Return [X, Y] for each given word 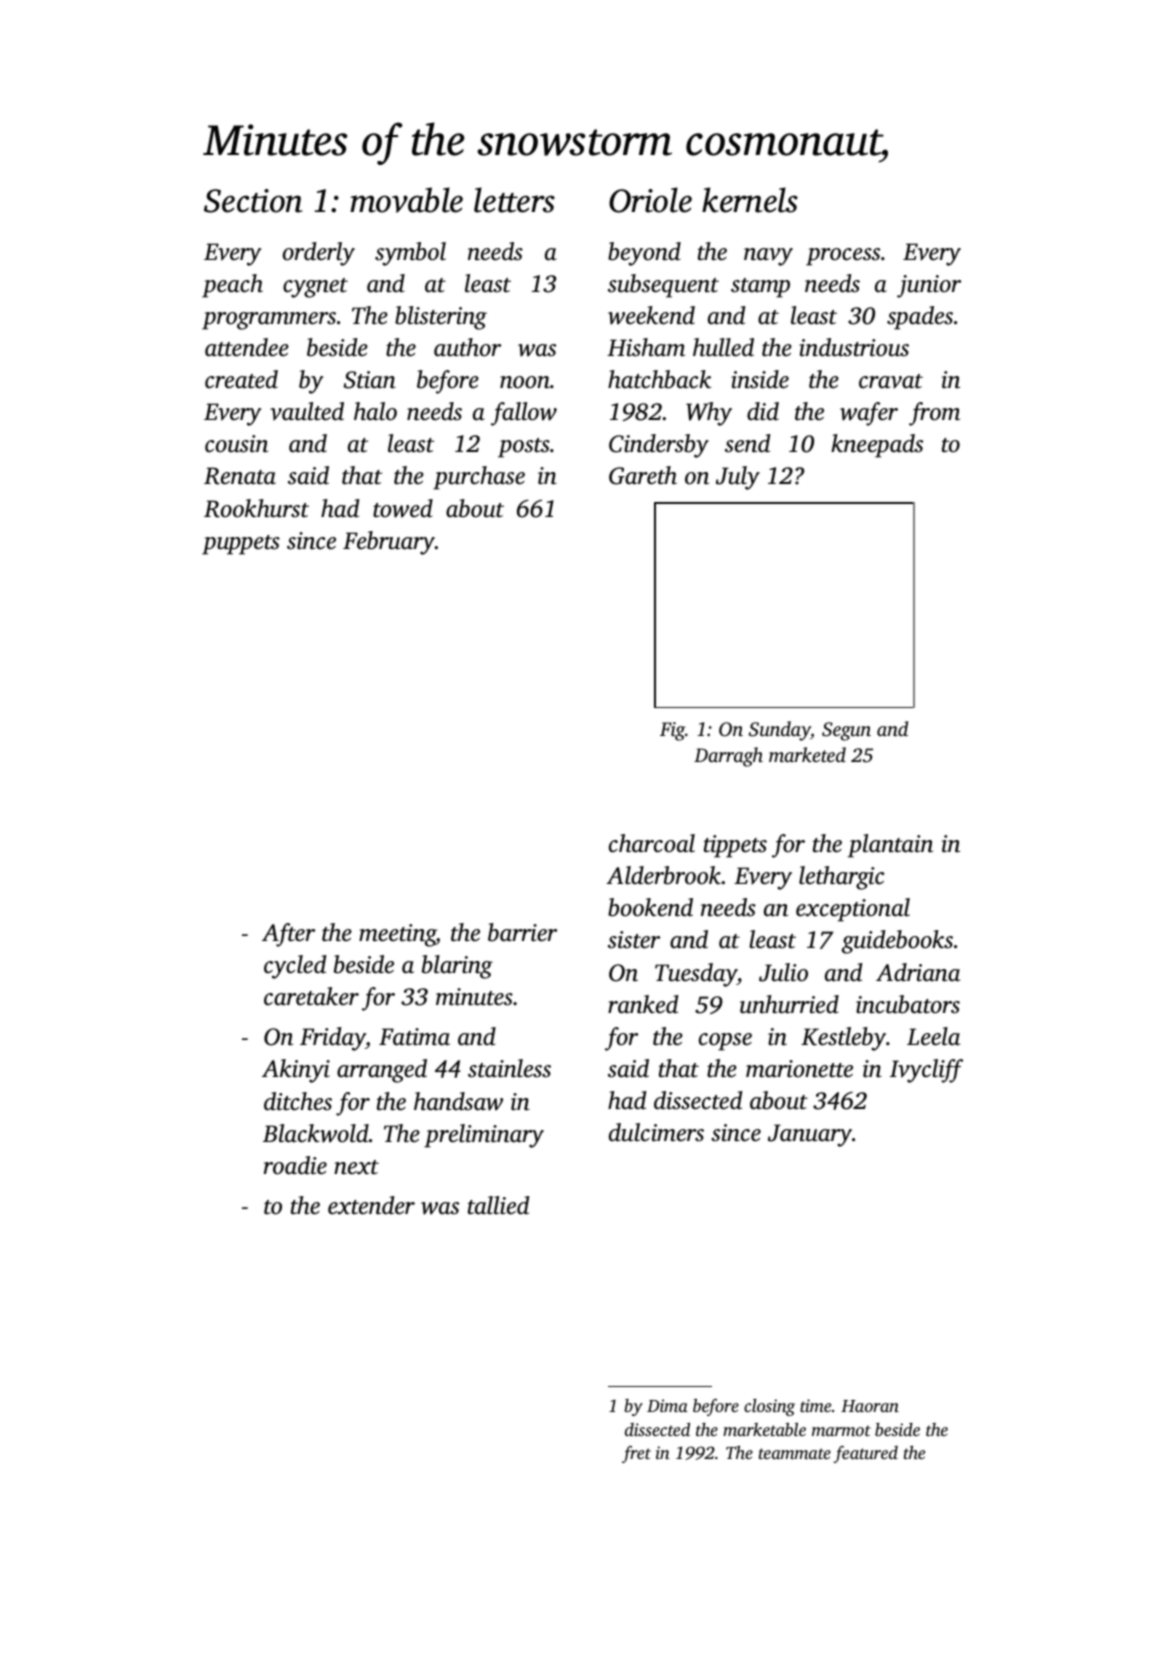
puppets [241, 545]
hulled [723, 347]
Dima [667, 1405]
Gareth [643, 475]
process [843, 257]
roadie [295, 1165]
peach [232, 286]
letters [514, 200]
